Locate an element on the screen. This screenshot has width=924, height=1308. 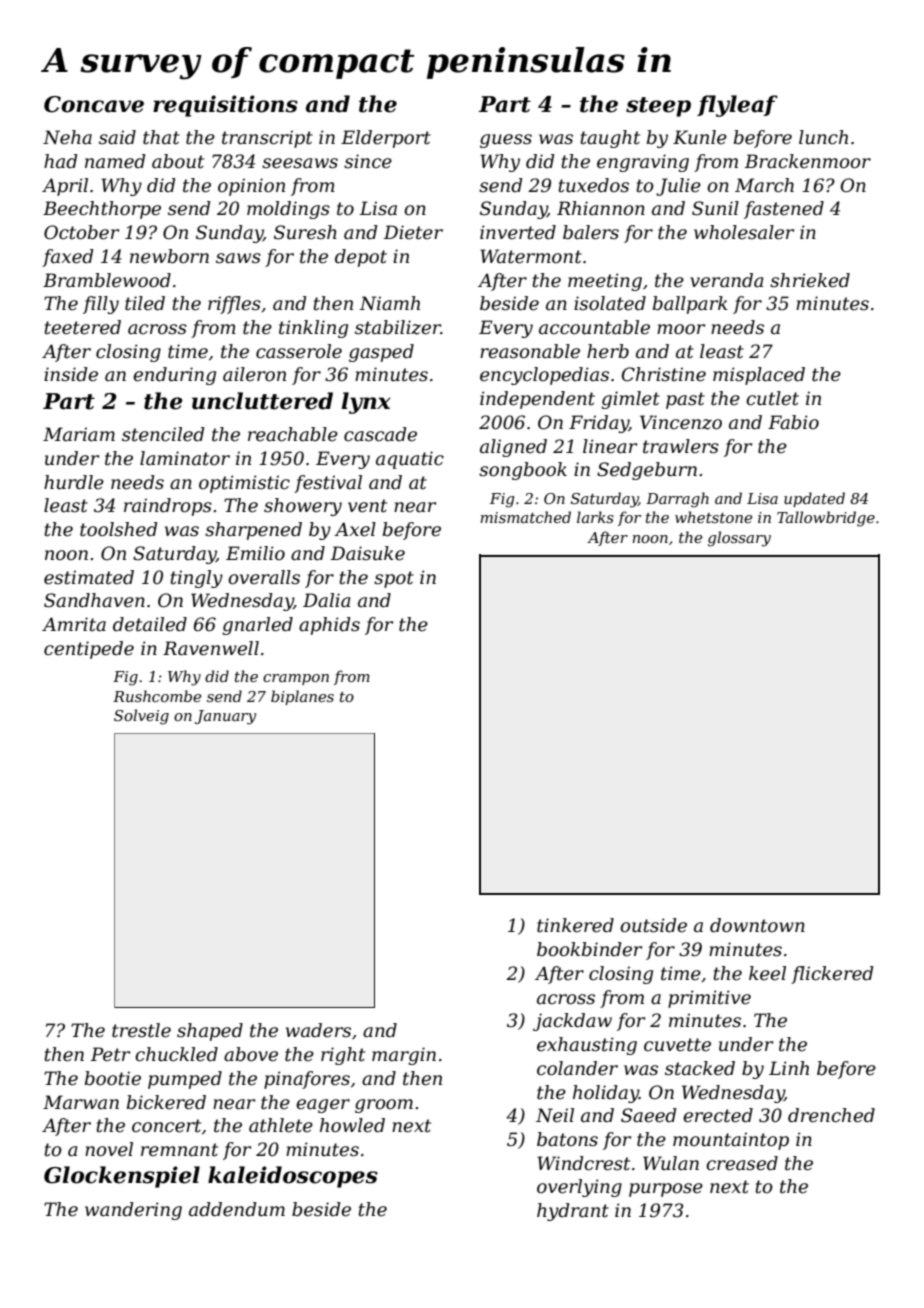
Christine is located at coordinates (664, 374).
